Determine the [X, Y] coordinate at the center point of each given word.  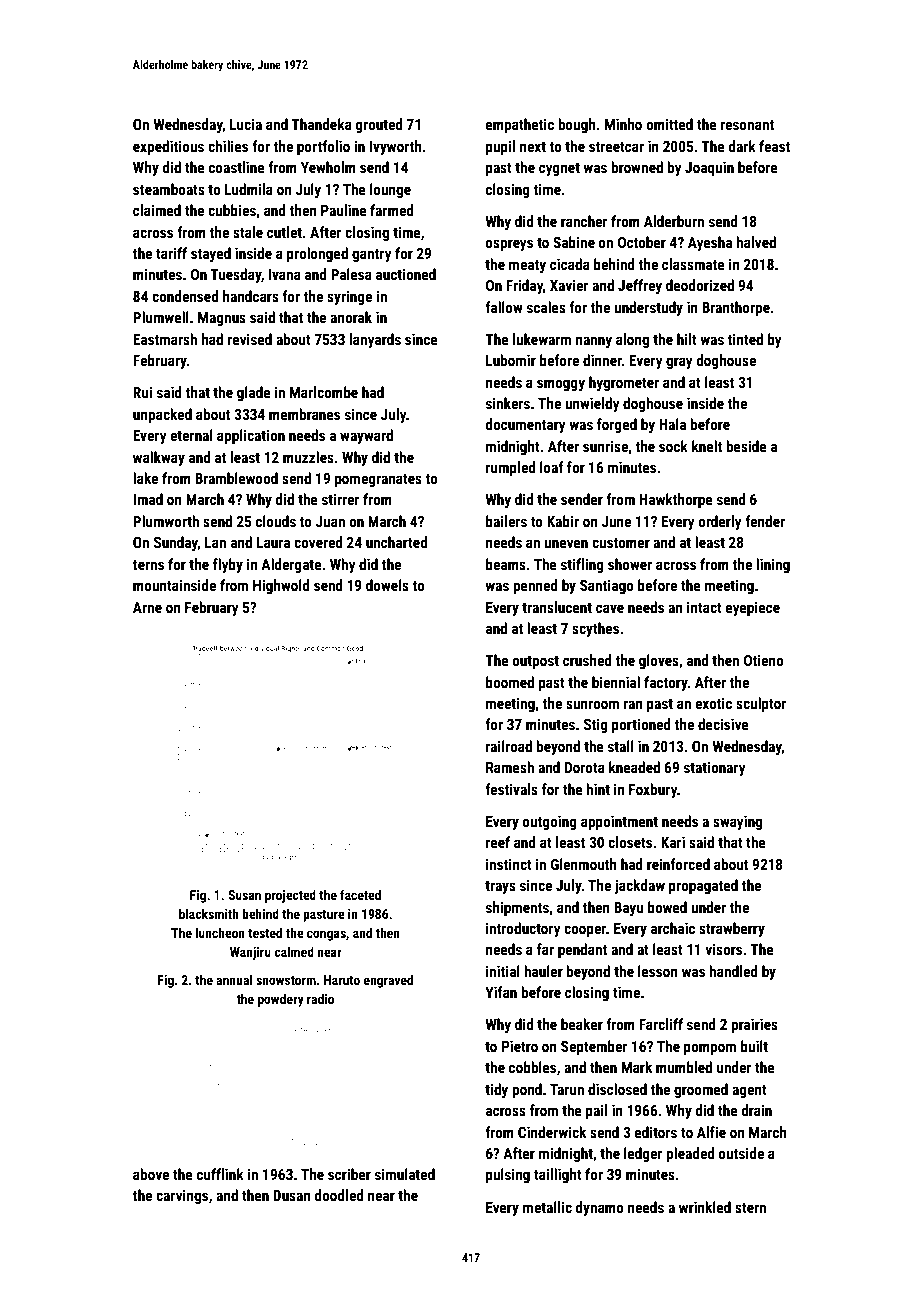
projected [290, 896]
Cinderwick [552, 1132]
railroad [509, 746]
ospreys [509, 245]
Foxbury [653, 790]
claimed [157, 210]
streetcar [616, 147]
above [151, 1174]
